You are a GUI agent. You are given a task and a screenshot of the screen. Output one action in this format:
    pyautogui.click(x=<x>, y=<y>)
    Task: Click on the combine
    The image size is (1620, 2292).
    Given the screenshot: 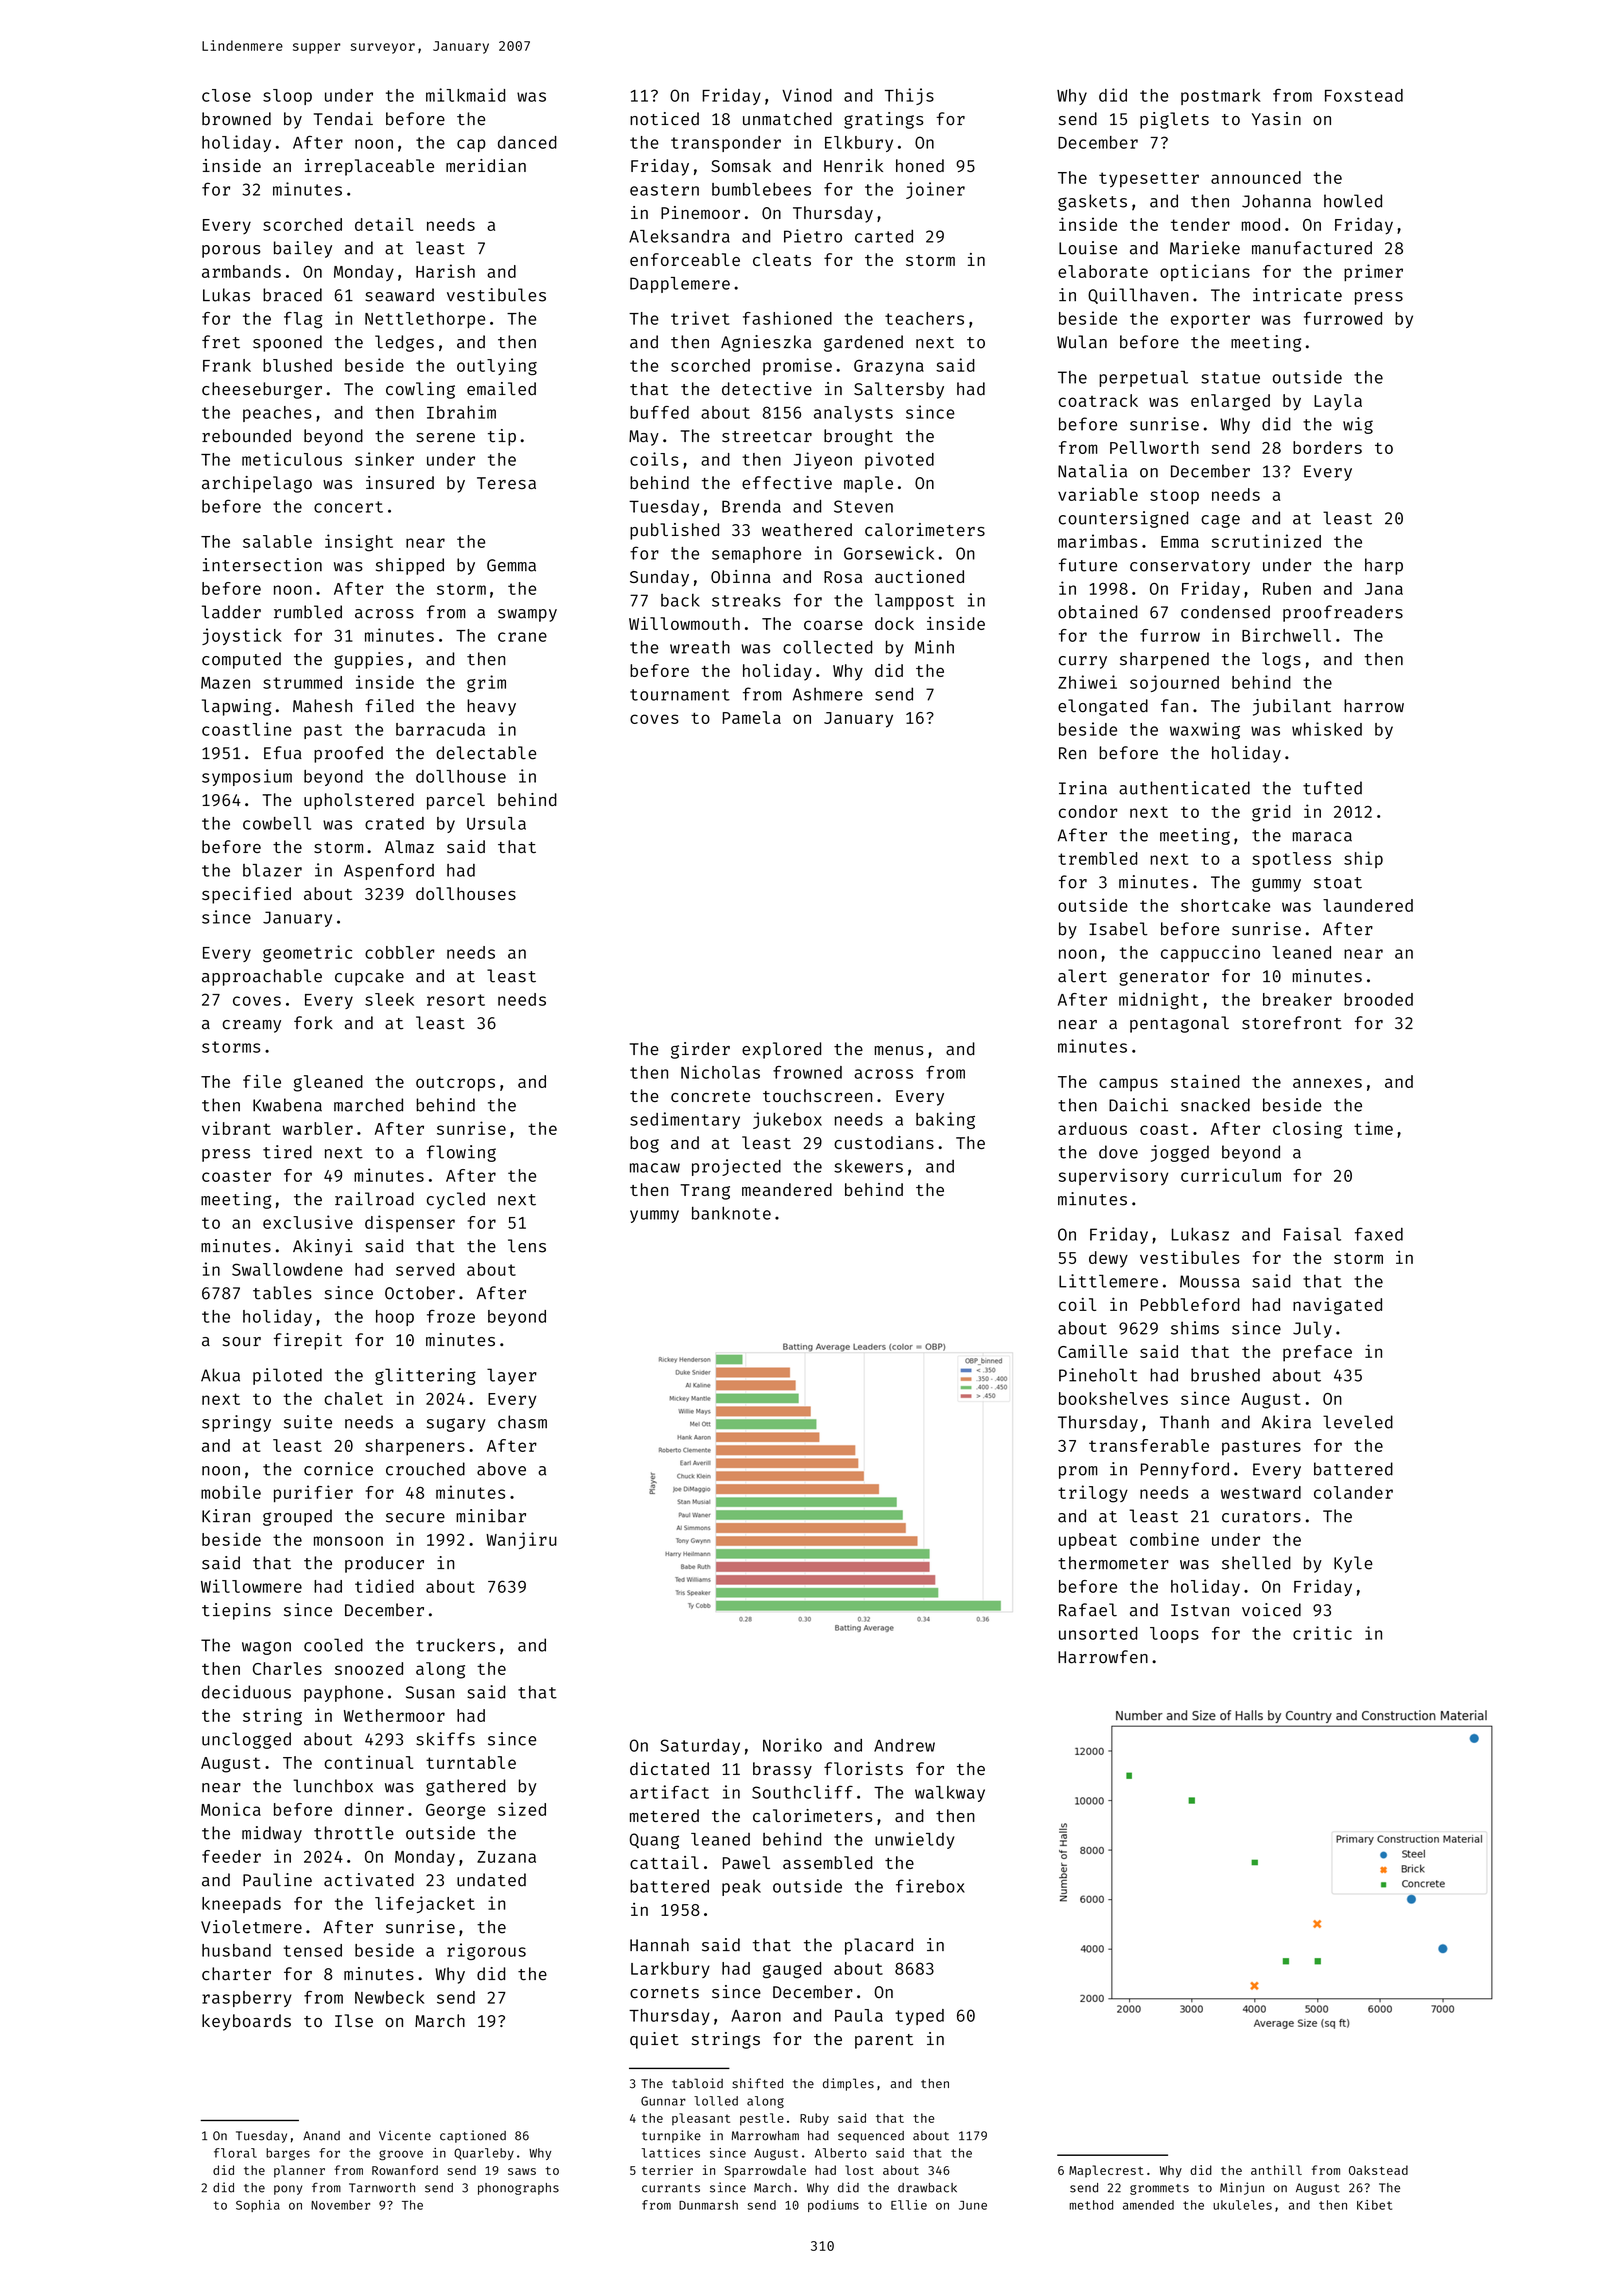 What is the action you would take?
    pyautogui.click(x=1164, y=1539)
